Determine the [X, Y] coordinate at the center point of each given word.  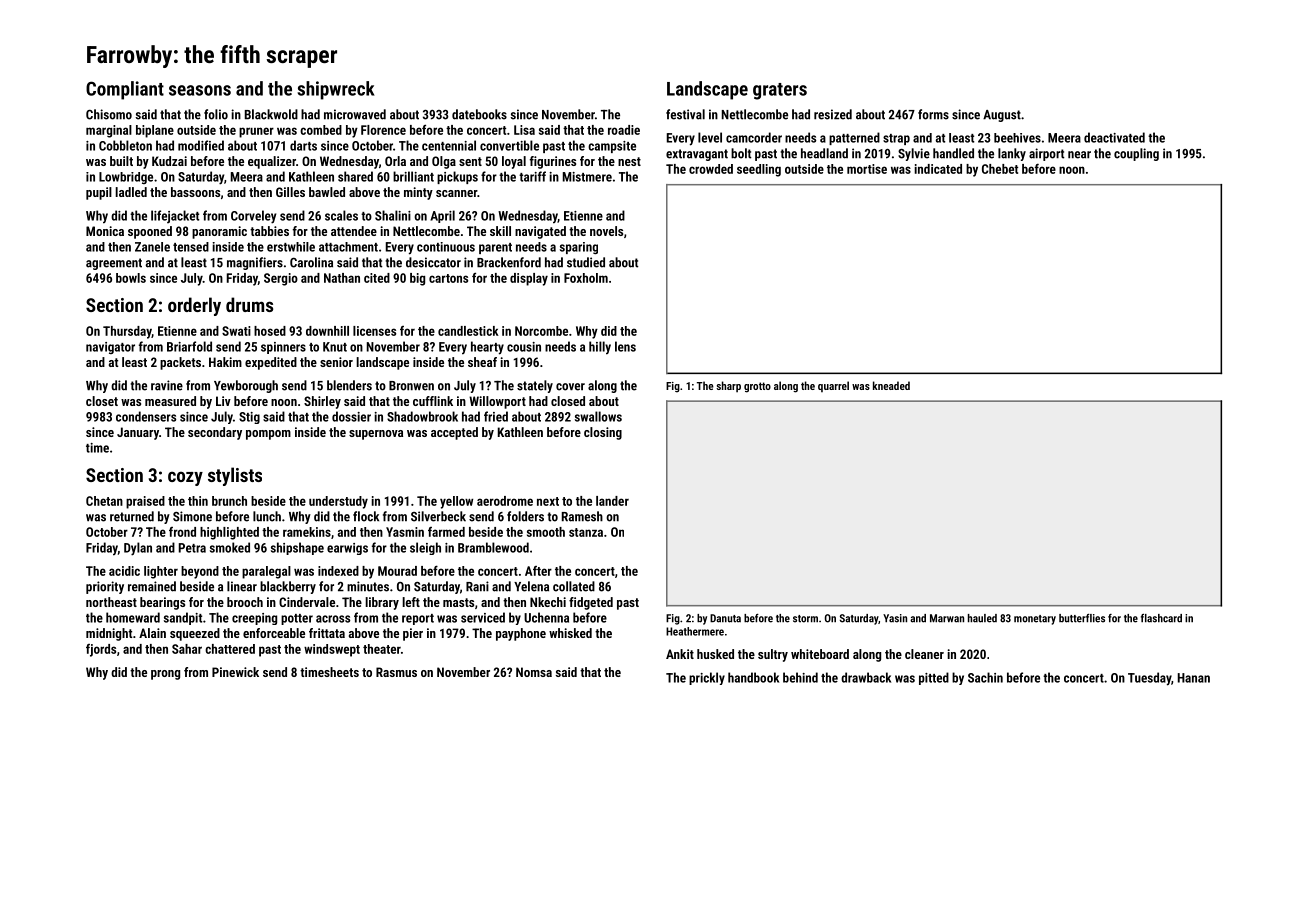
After [538, 571]
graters [780, 91]
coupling [1136, 154]
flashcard [1161, 618]
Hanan [1194, 678]
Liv [223, 401]
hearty [487, 348]
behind [800, 677]
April [442, 216]
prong [165, 675]
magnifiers [255, 263]
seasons [200, 90]
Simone [192, 516]
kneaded [891, 385]
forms [933, 114]
